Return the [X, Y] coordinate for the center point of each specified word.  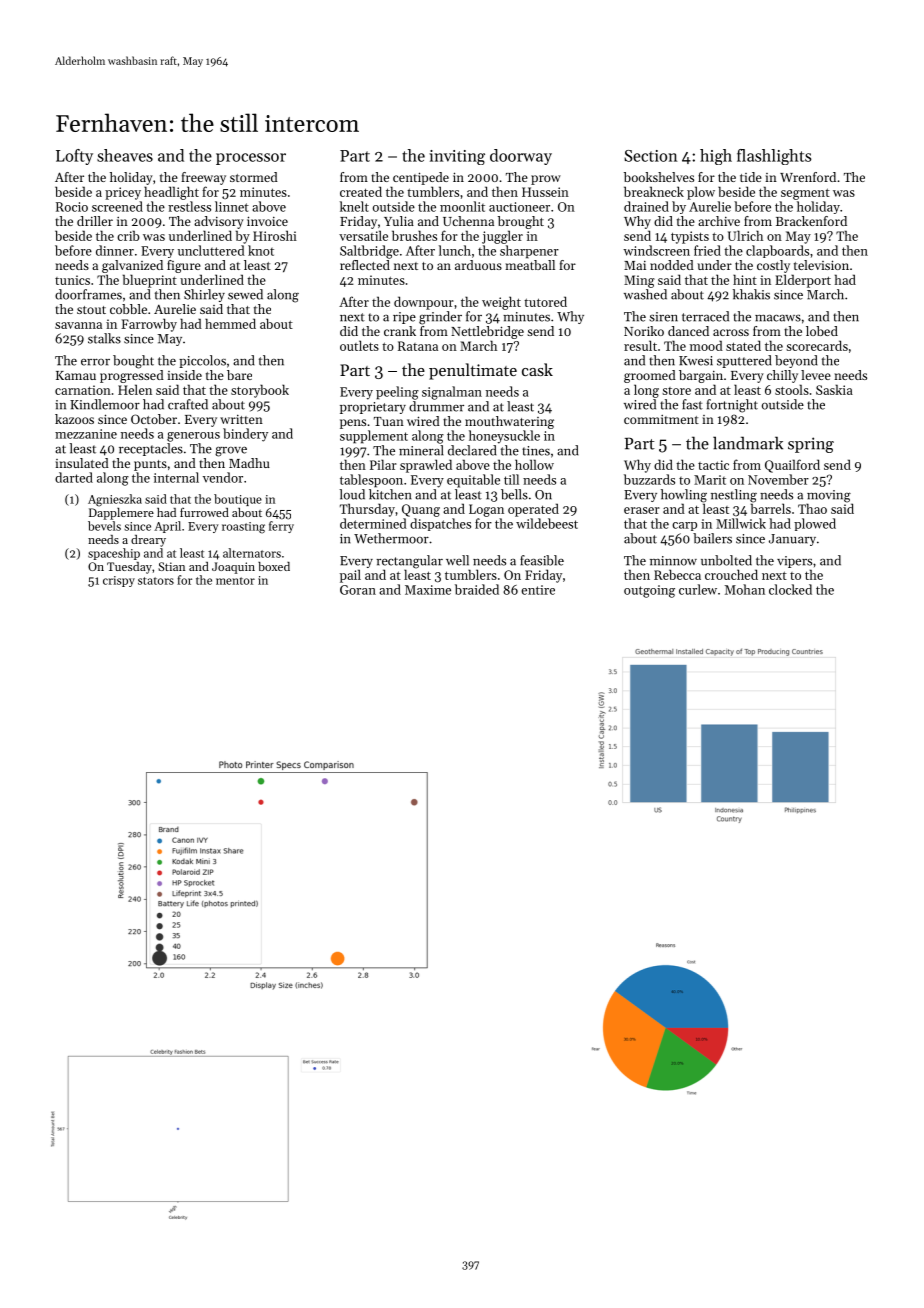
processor [251, 159]
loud [352, 494]
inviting [457, 157]
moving [829, 496]
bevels [104, 526]
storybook [260, 391]
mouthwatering [509, 422]
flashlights [774, 157]
